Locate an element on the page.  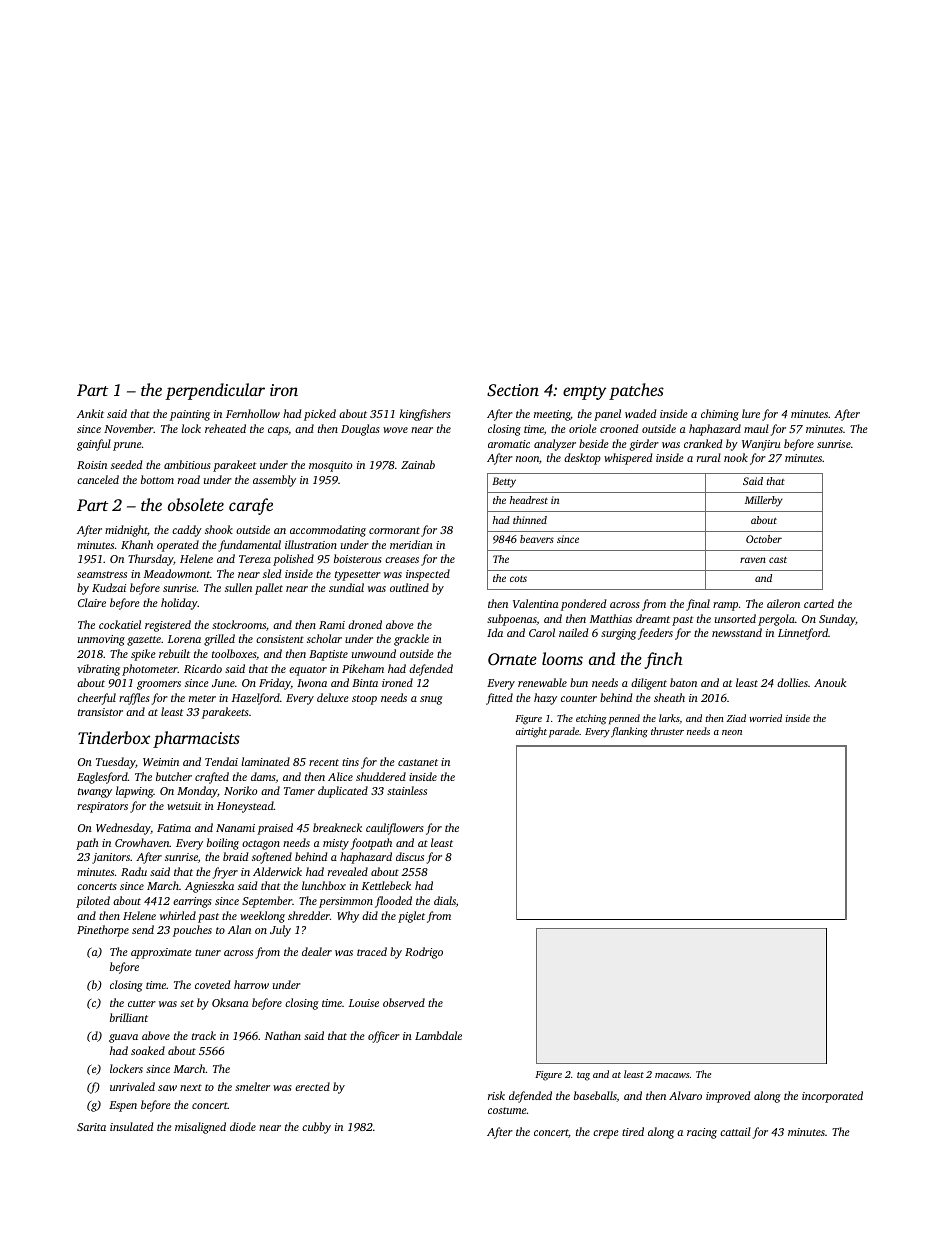
picked is located at coordinates (320, 415).
